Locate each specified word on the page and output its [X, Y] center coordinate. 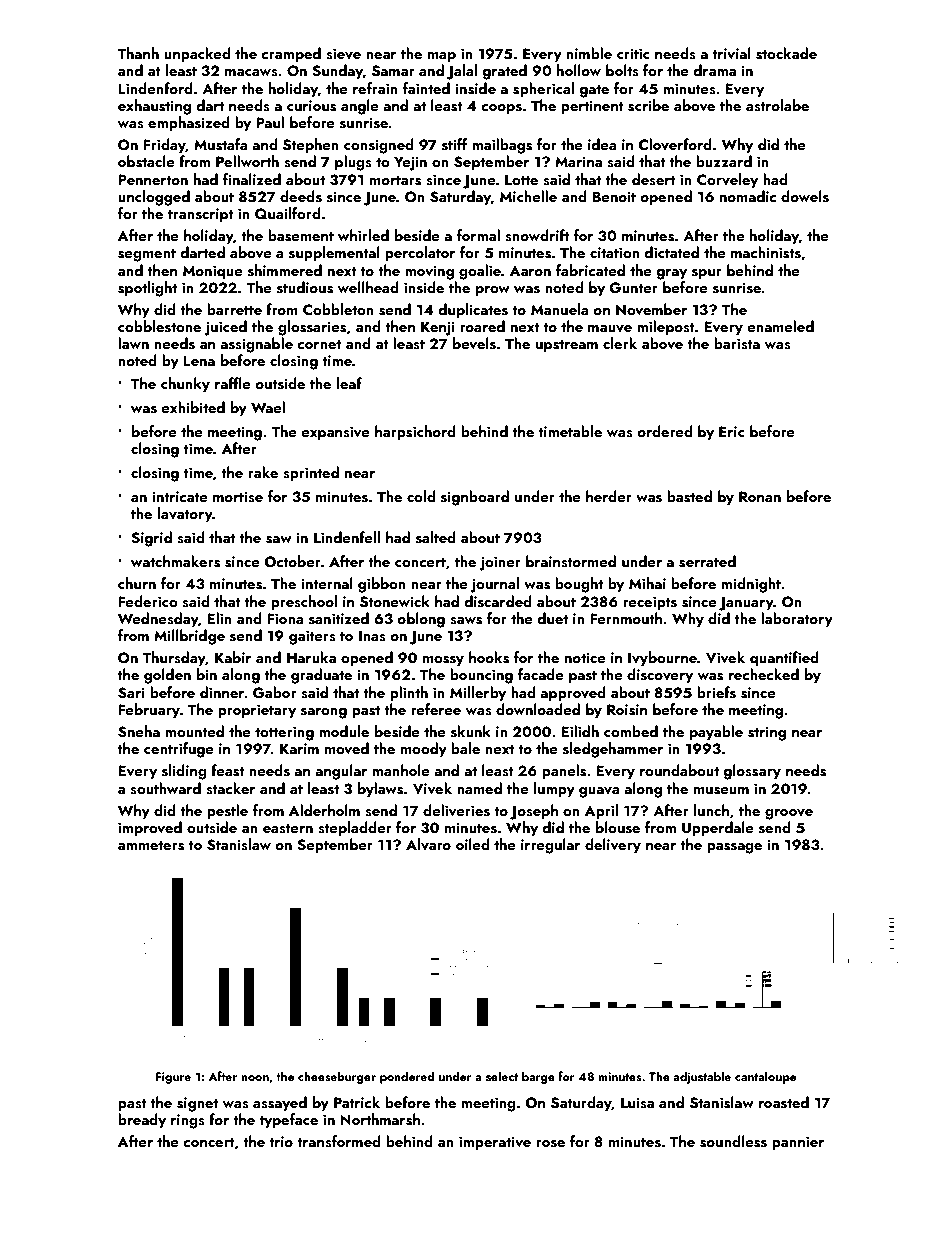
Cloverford [675, 144]
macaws [251, 73]
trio [281, 1141]
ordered [665, 431]
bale [465, 748]
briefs [716, 692]
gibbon [382, 585]
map [442, 57]
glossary [752, 772]
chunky [185, 385]
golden [167, 676]
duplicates [473, 311]
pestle [227, 812]
